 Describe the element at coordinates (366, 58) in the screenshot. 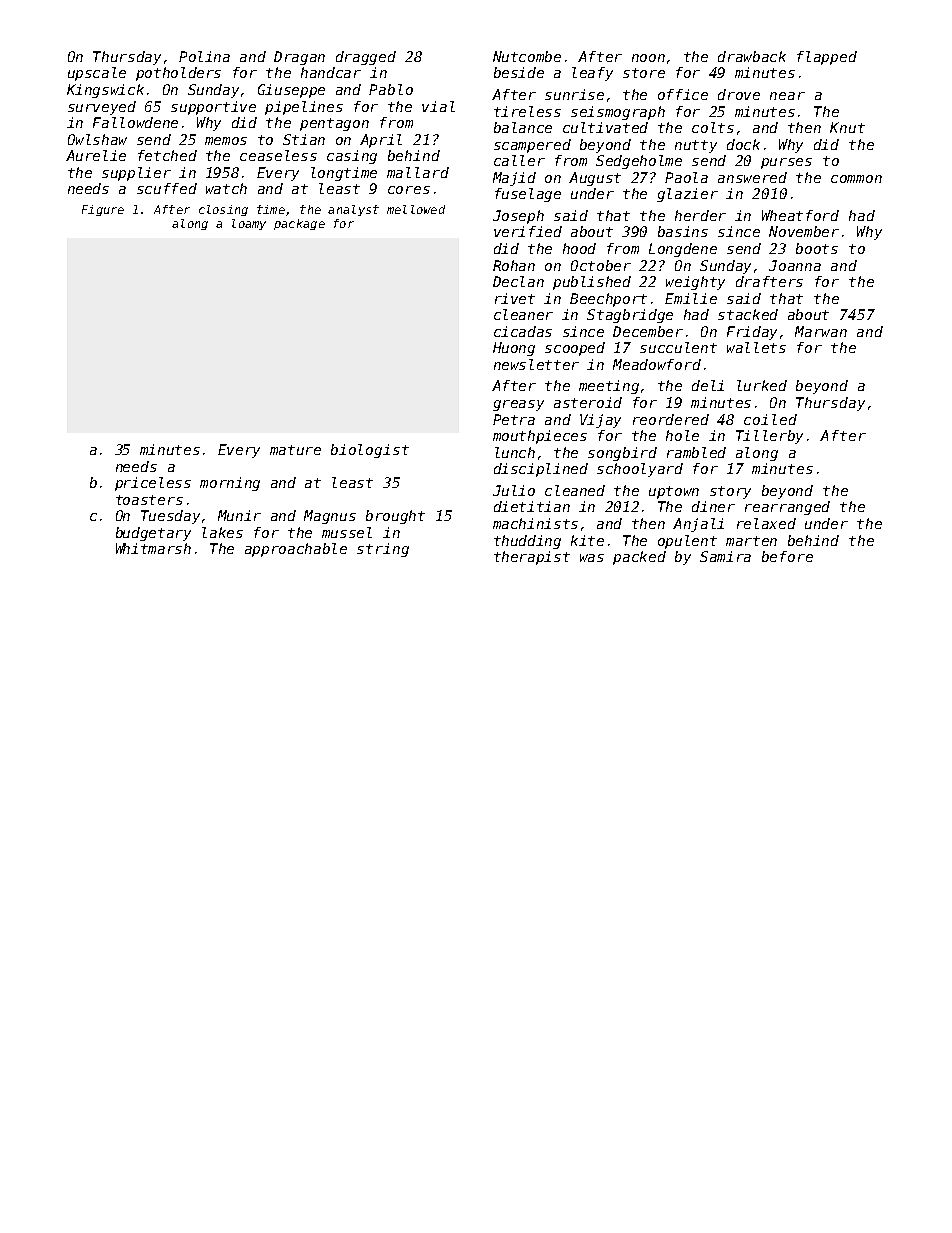

I see `dragged` at that location.
